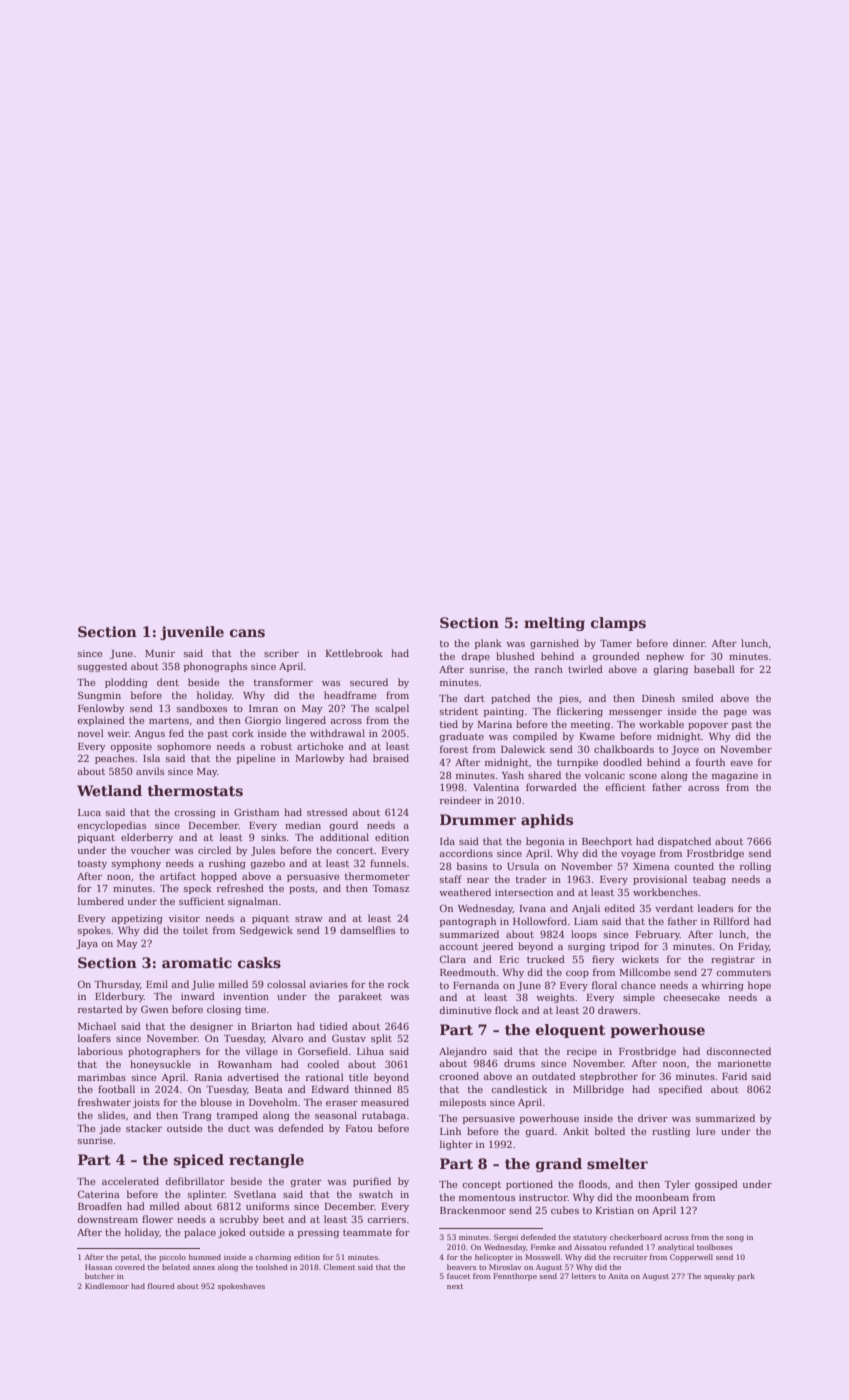 The height and width of the screenshot is (1400, 849). What do you see at coordinates (661, 724) in the screenshot?
I see `workable` at bounding box center [661, 724].
